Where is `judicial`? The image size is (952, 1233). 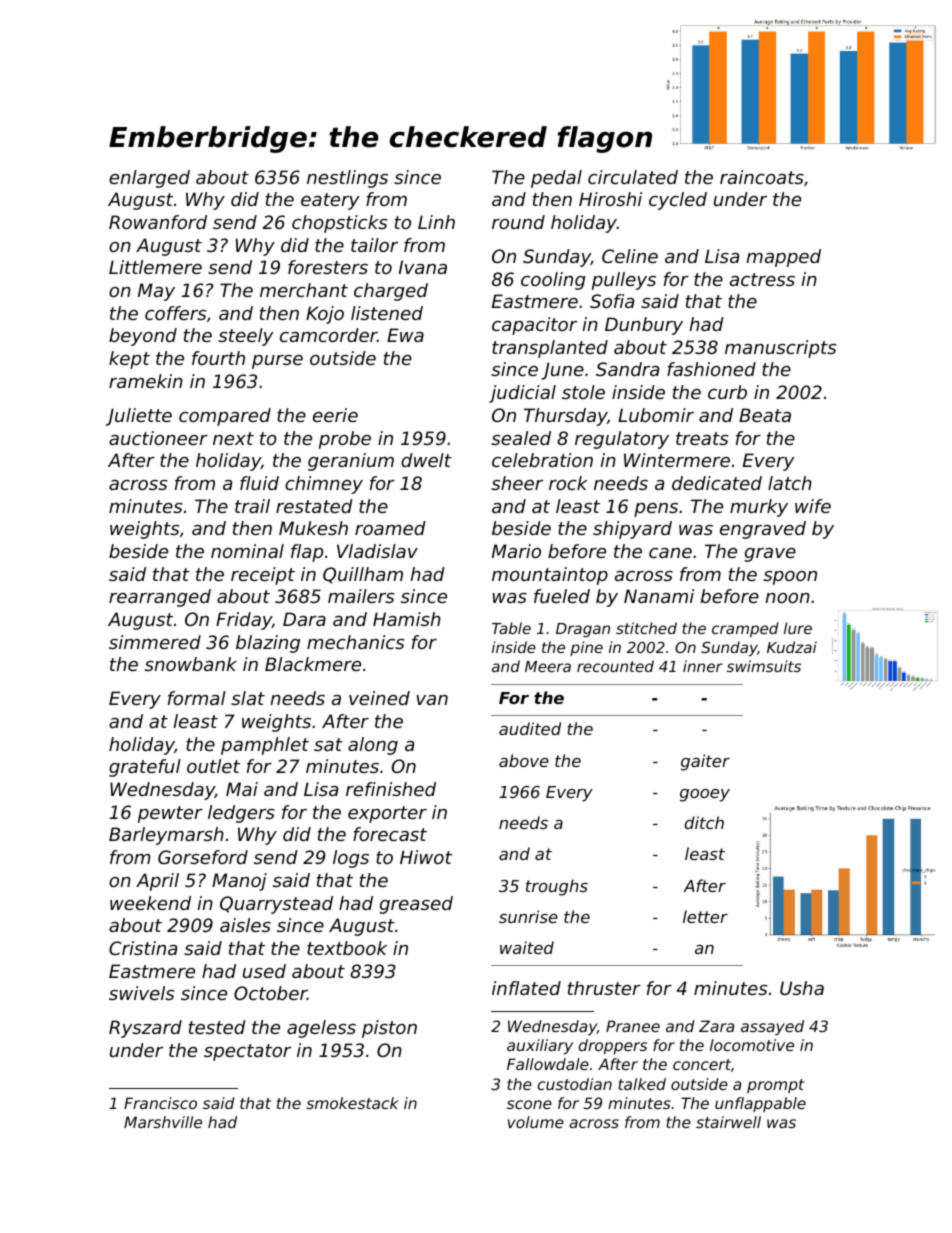
judicial is located at coordinates (522, 394).
